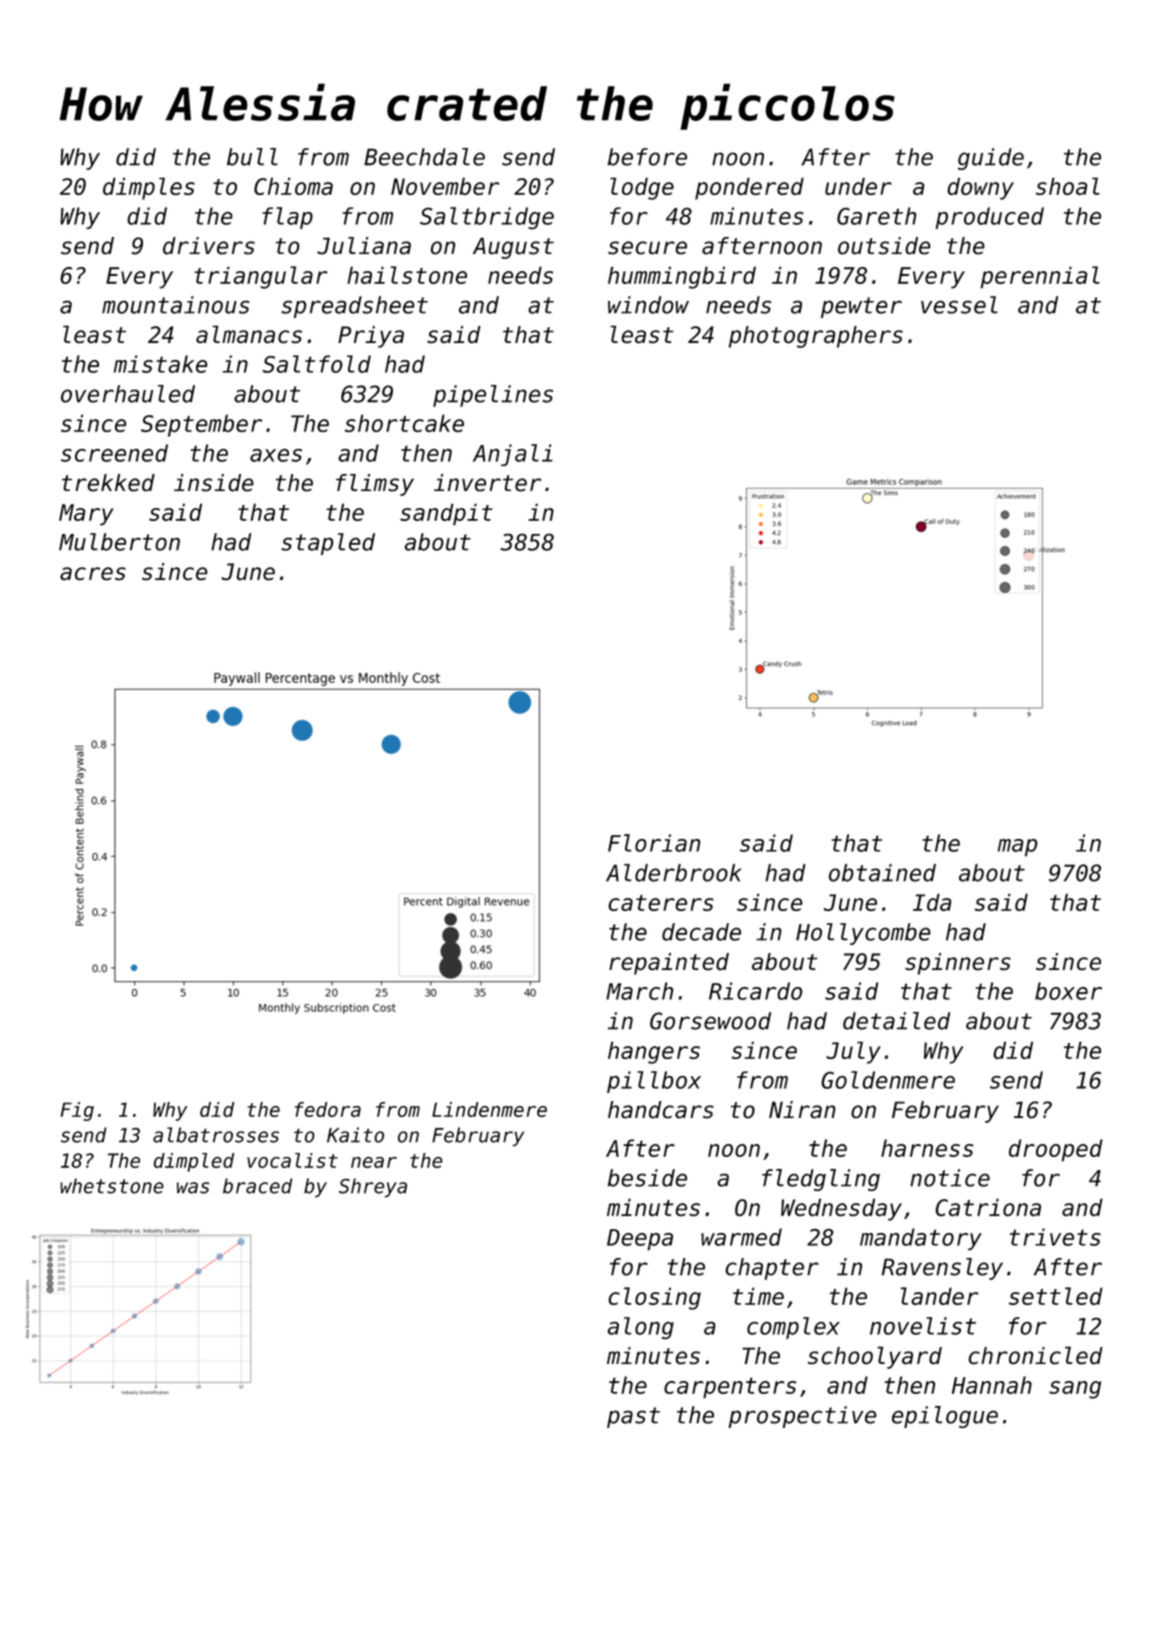 The height and width of the screenshot is (1643, 1162). Describe the element at coordinates (1068, 991) in the screenshot. I see `boxer` at that location.
